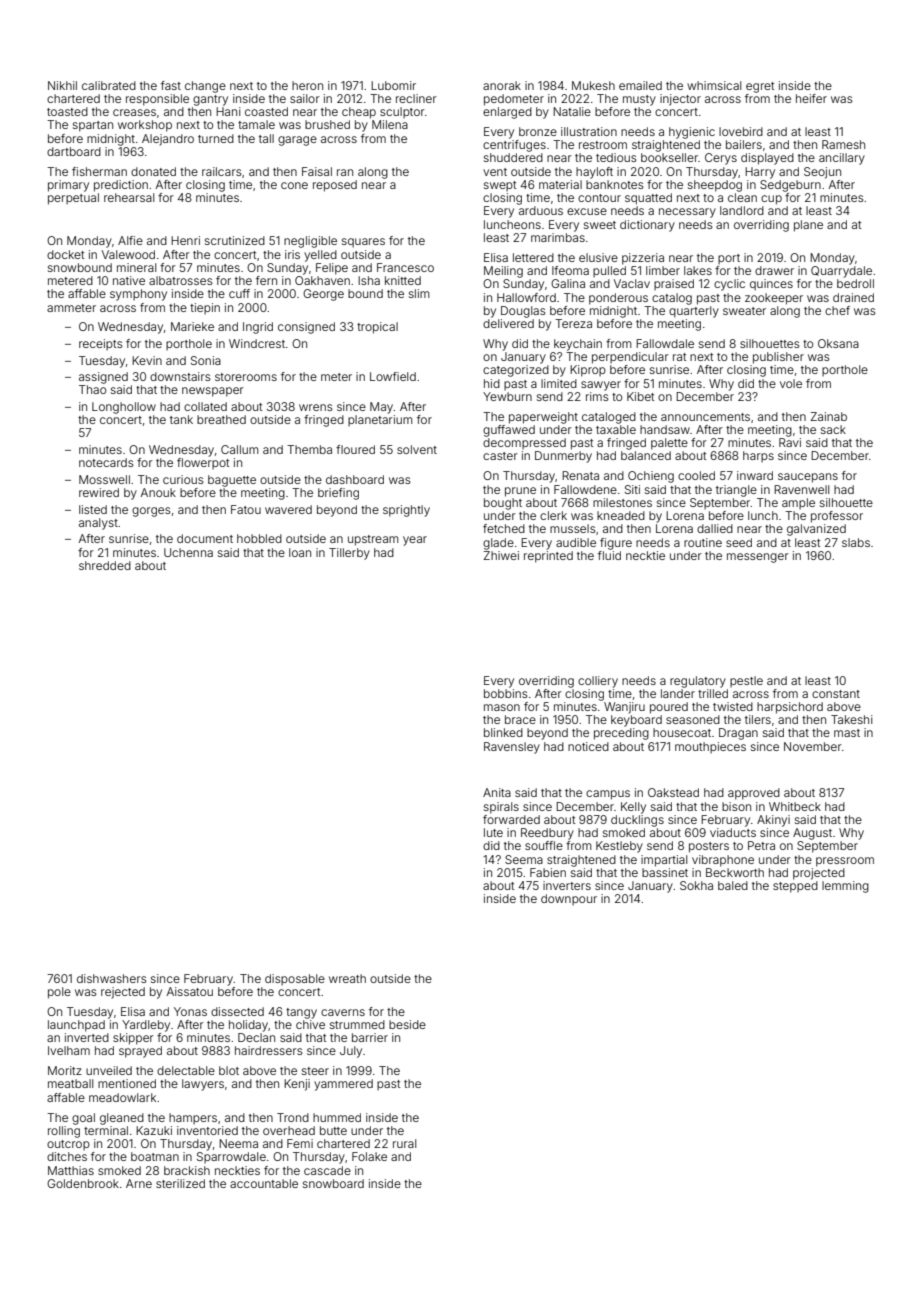 The height and width of the screenshot is (1308, 924). What do you see at coordinates (836, 694) in the screenshot?
I see `constant` at bounding box center [836, 694].
